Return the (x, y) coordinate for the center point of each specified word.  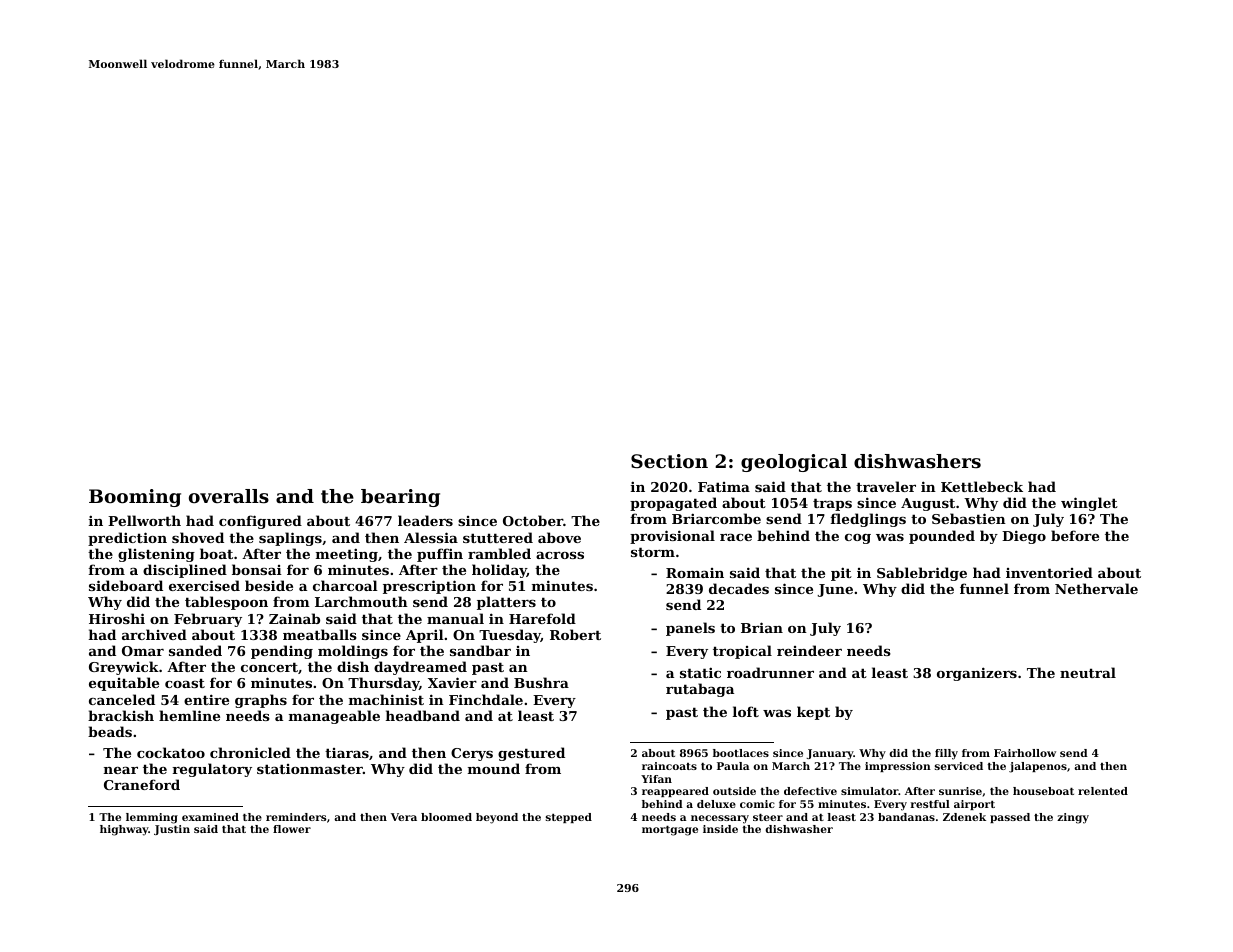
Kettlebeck (982, 486)
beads (110, 731)
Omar (143, 651)
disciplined (185, 571)
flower (292, 829)
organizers (977, 674)
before (1075, 535)
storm (653, 552)
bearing (400, 498)
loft (746, 711)
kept (813, 713)
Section (669, 461)
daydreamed (420, 668)
